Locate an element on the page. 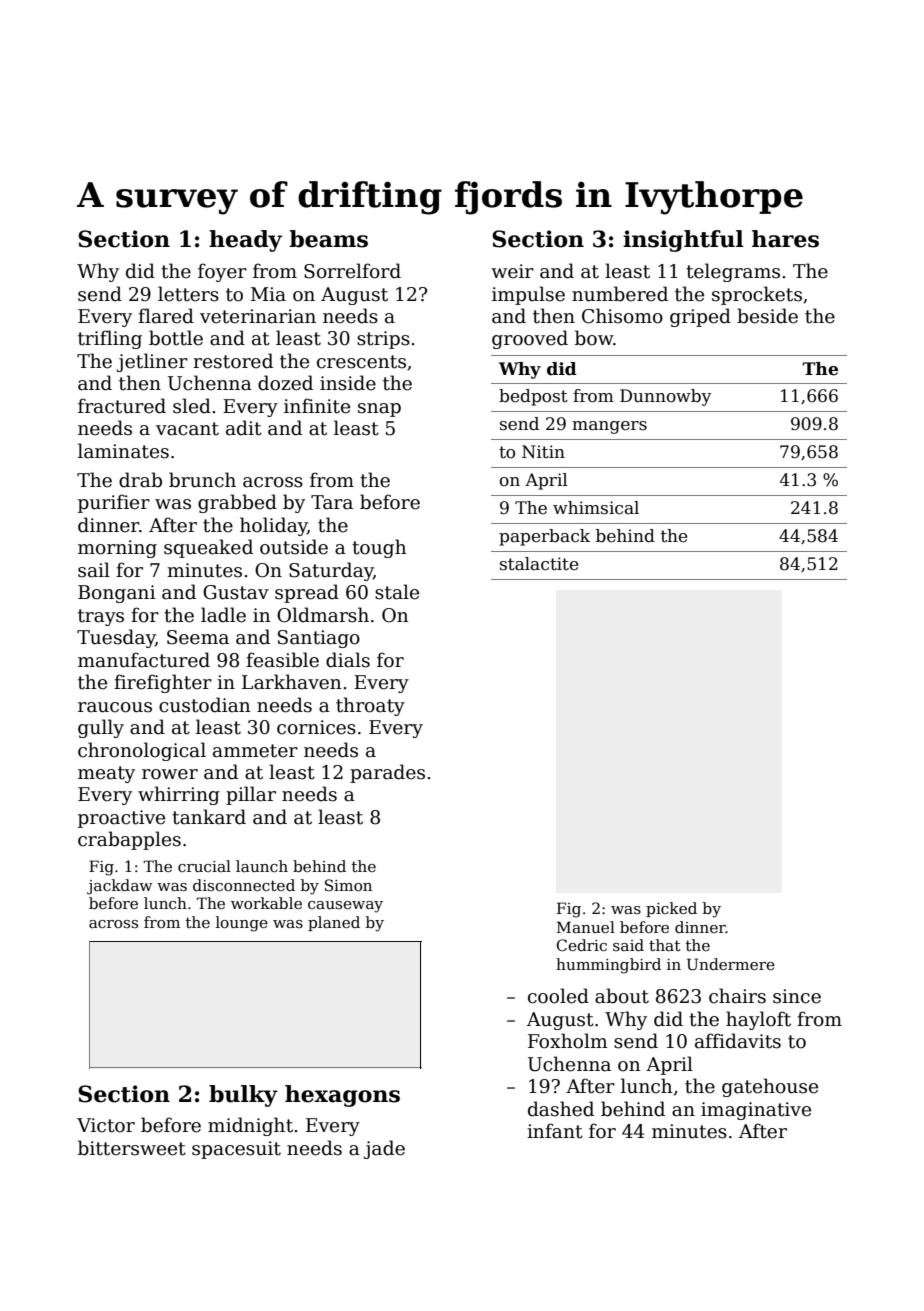 This image has height=1311, width=924. dials is located at coordinates (348, 660).
